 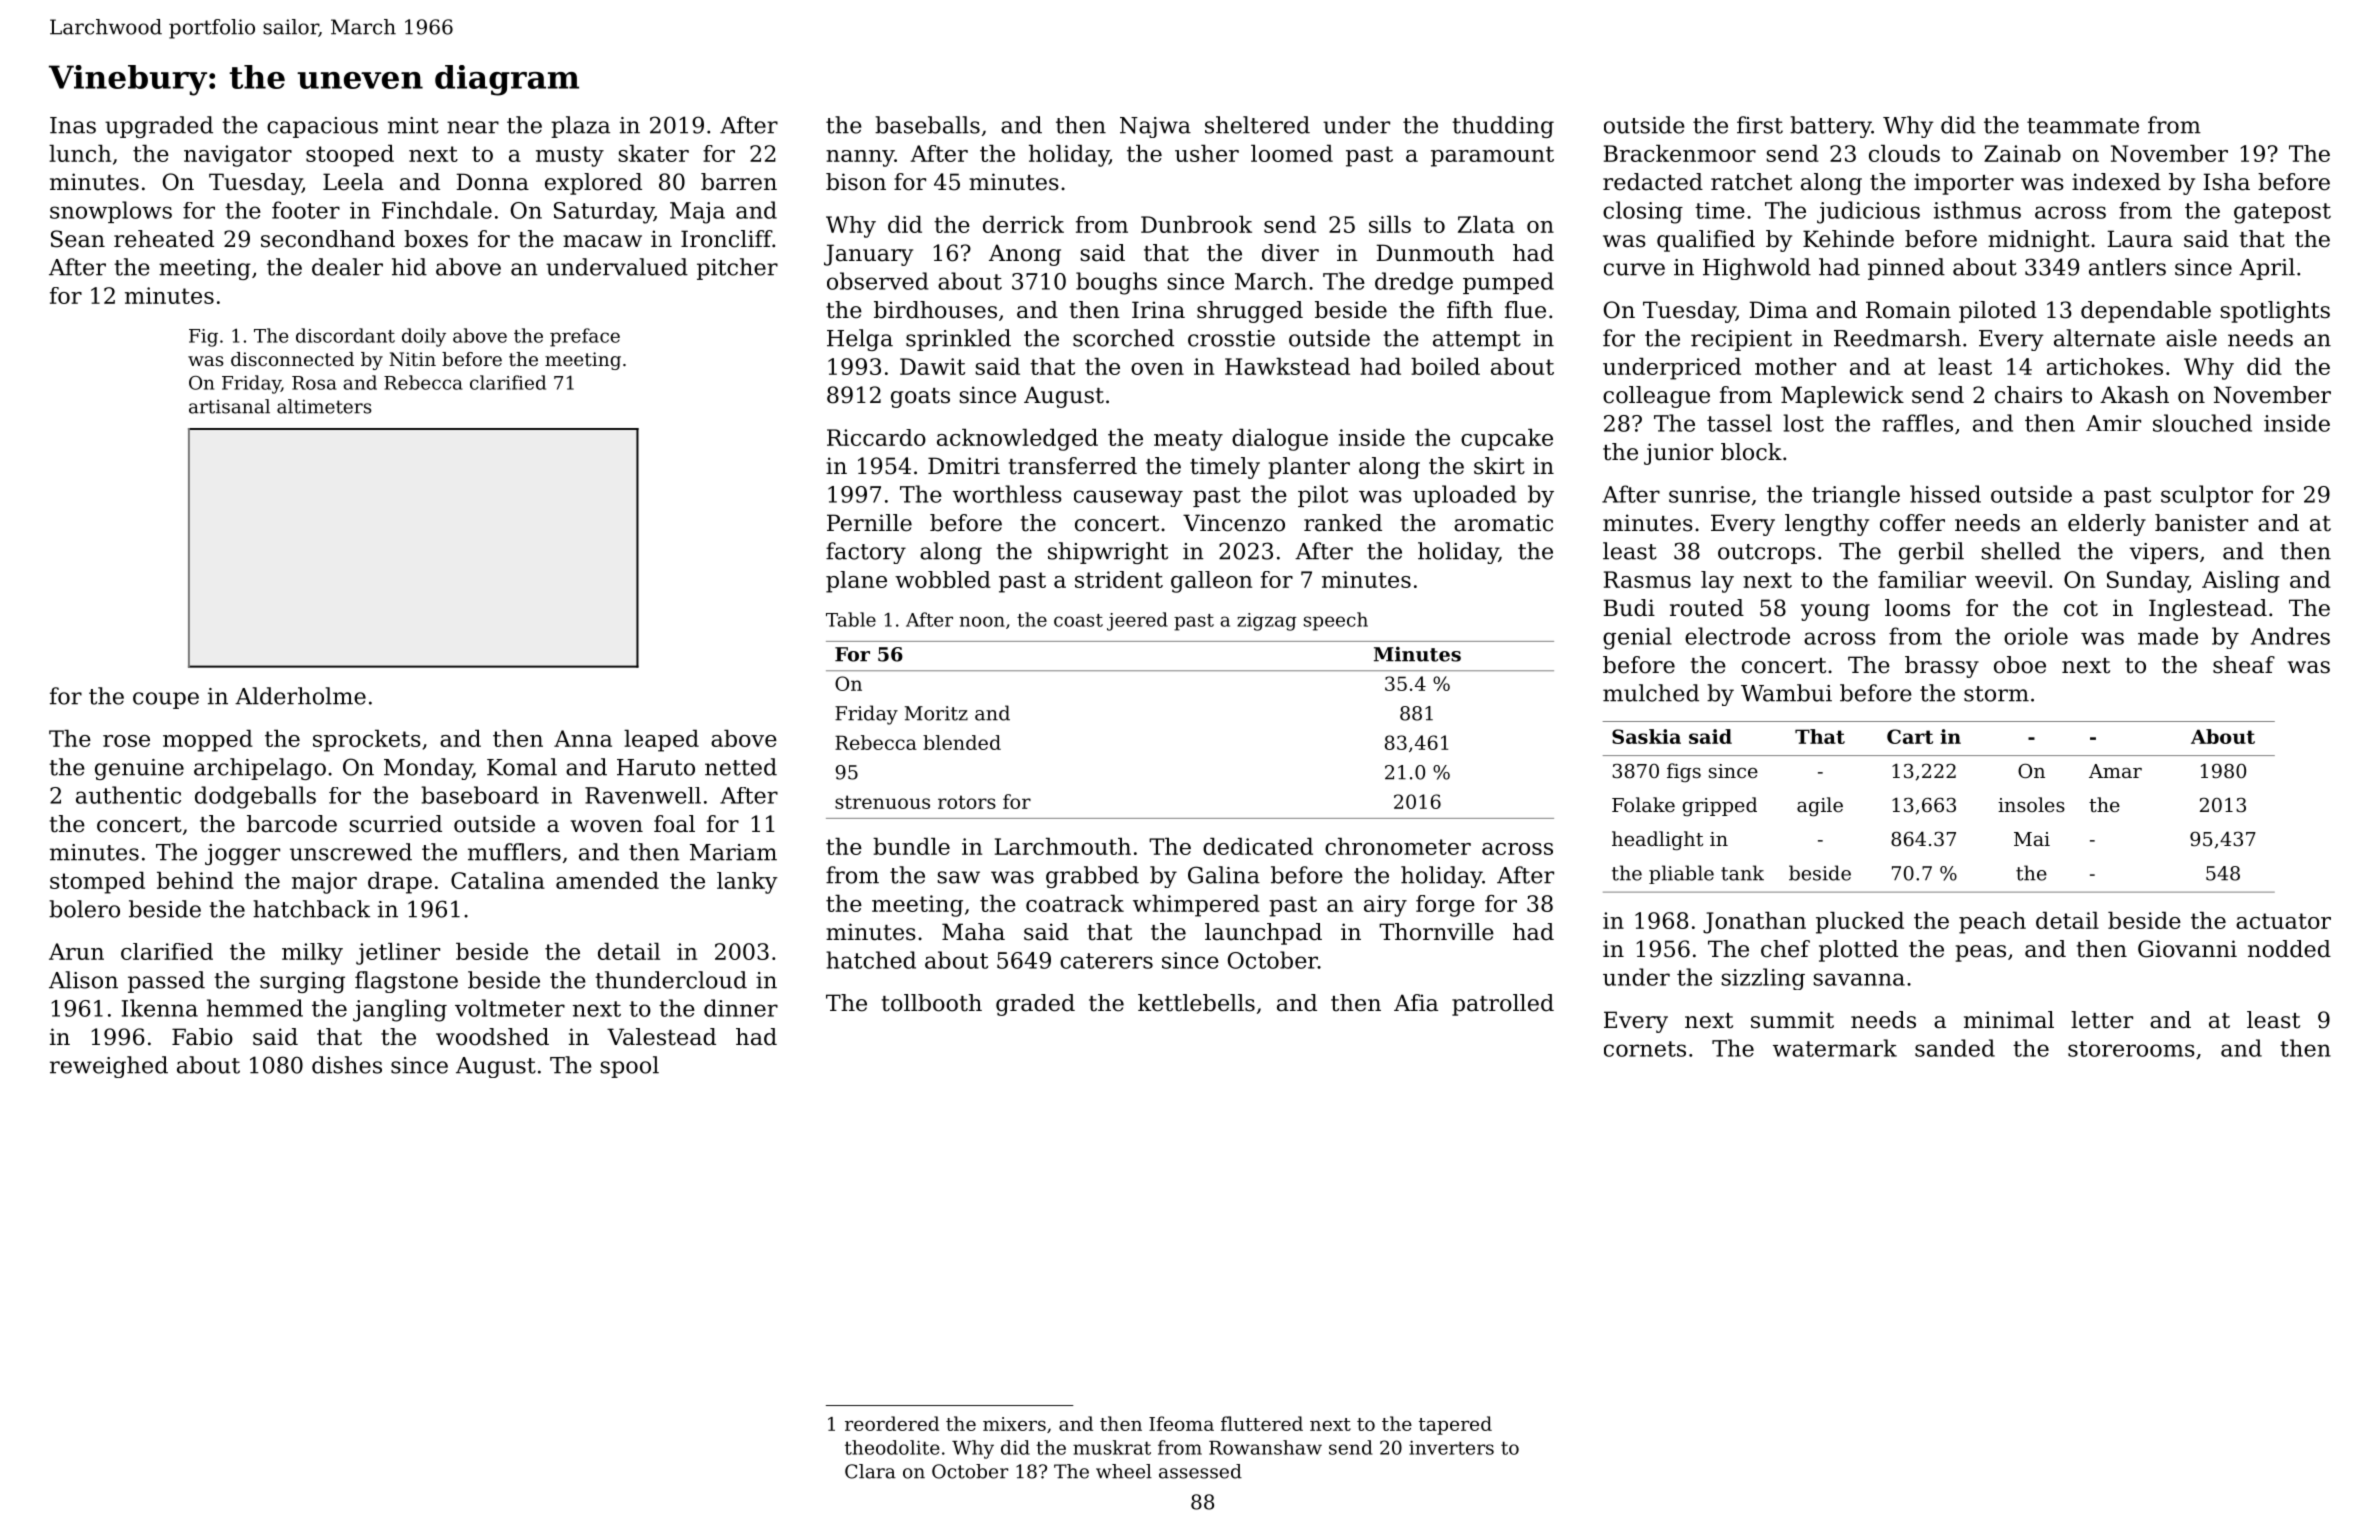 I want to click on Saturday, so click(x=604, y=213).
